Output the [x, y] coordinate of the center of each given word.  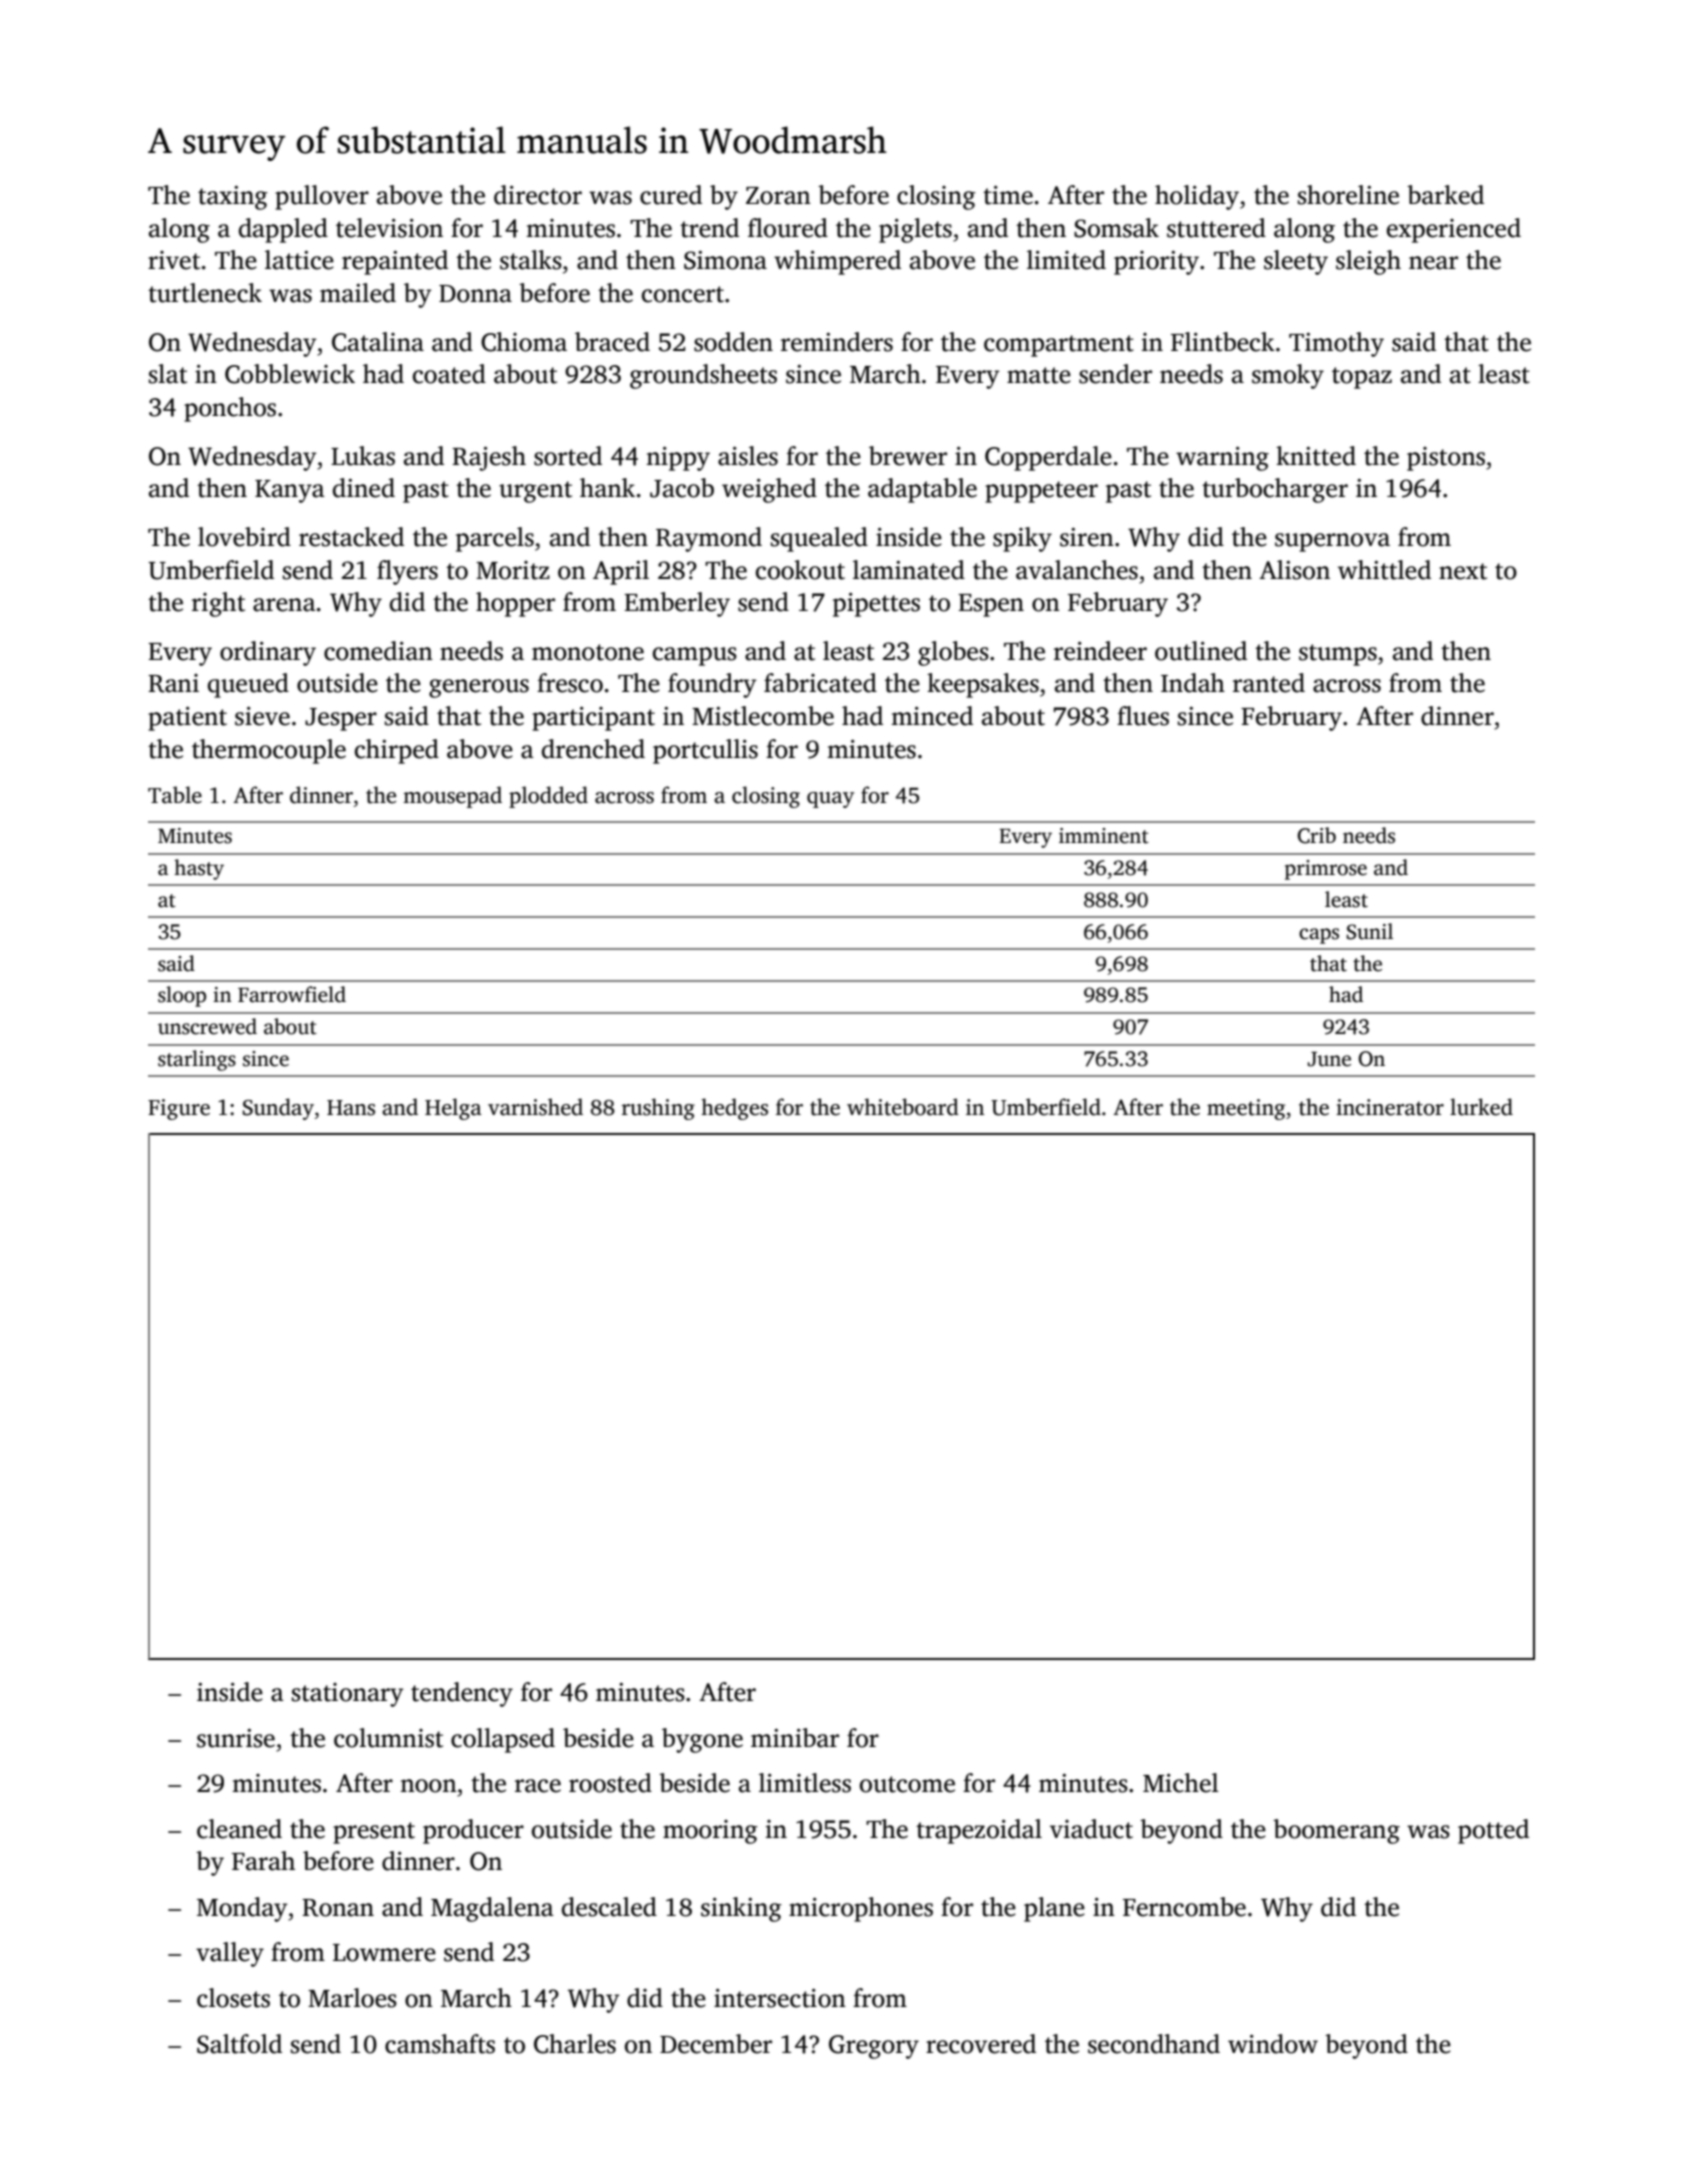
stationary [348, 1695]
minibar [795, 1738]
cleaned [239, 1829]
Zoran [778, 196]
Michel [1181, 1783]
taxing [233, 198]
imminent [1104, 836]
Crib [1316, 835]
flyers [407, 572]
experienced [1454, 230]
